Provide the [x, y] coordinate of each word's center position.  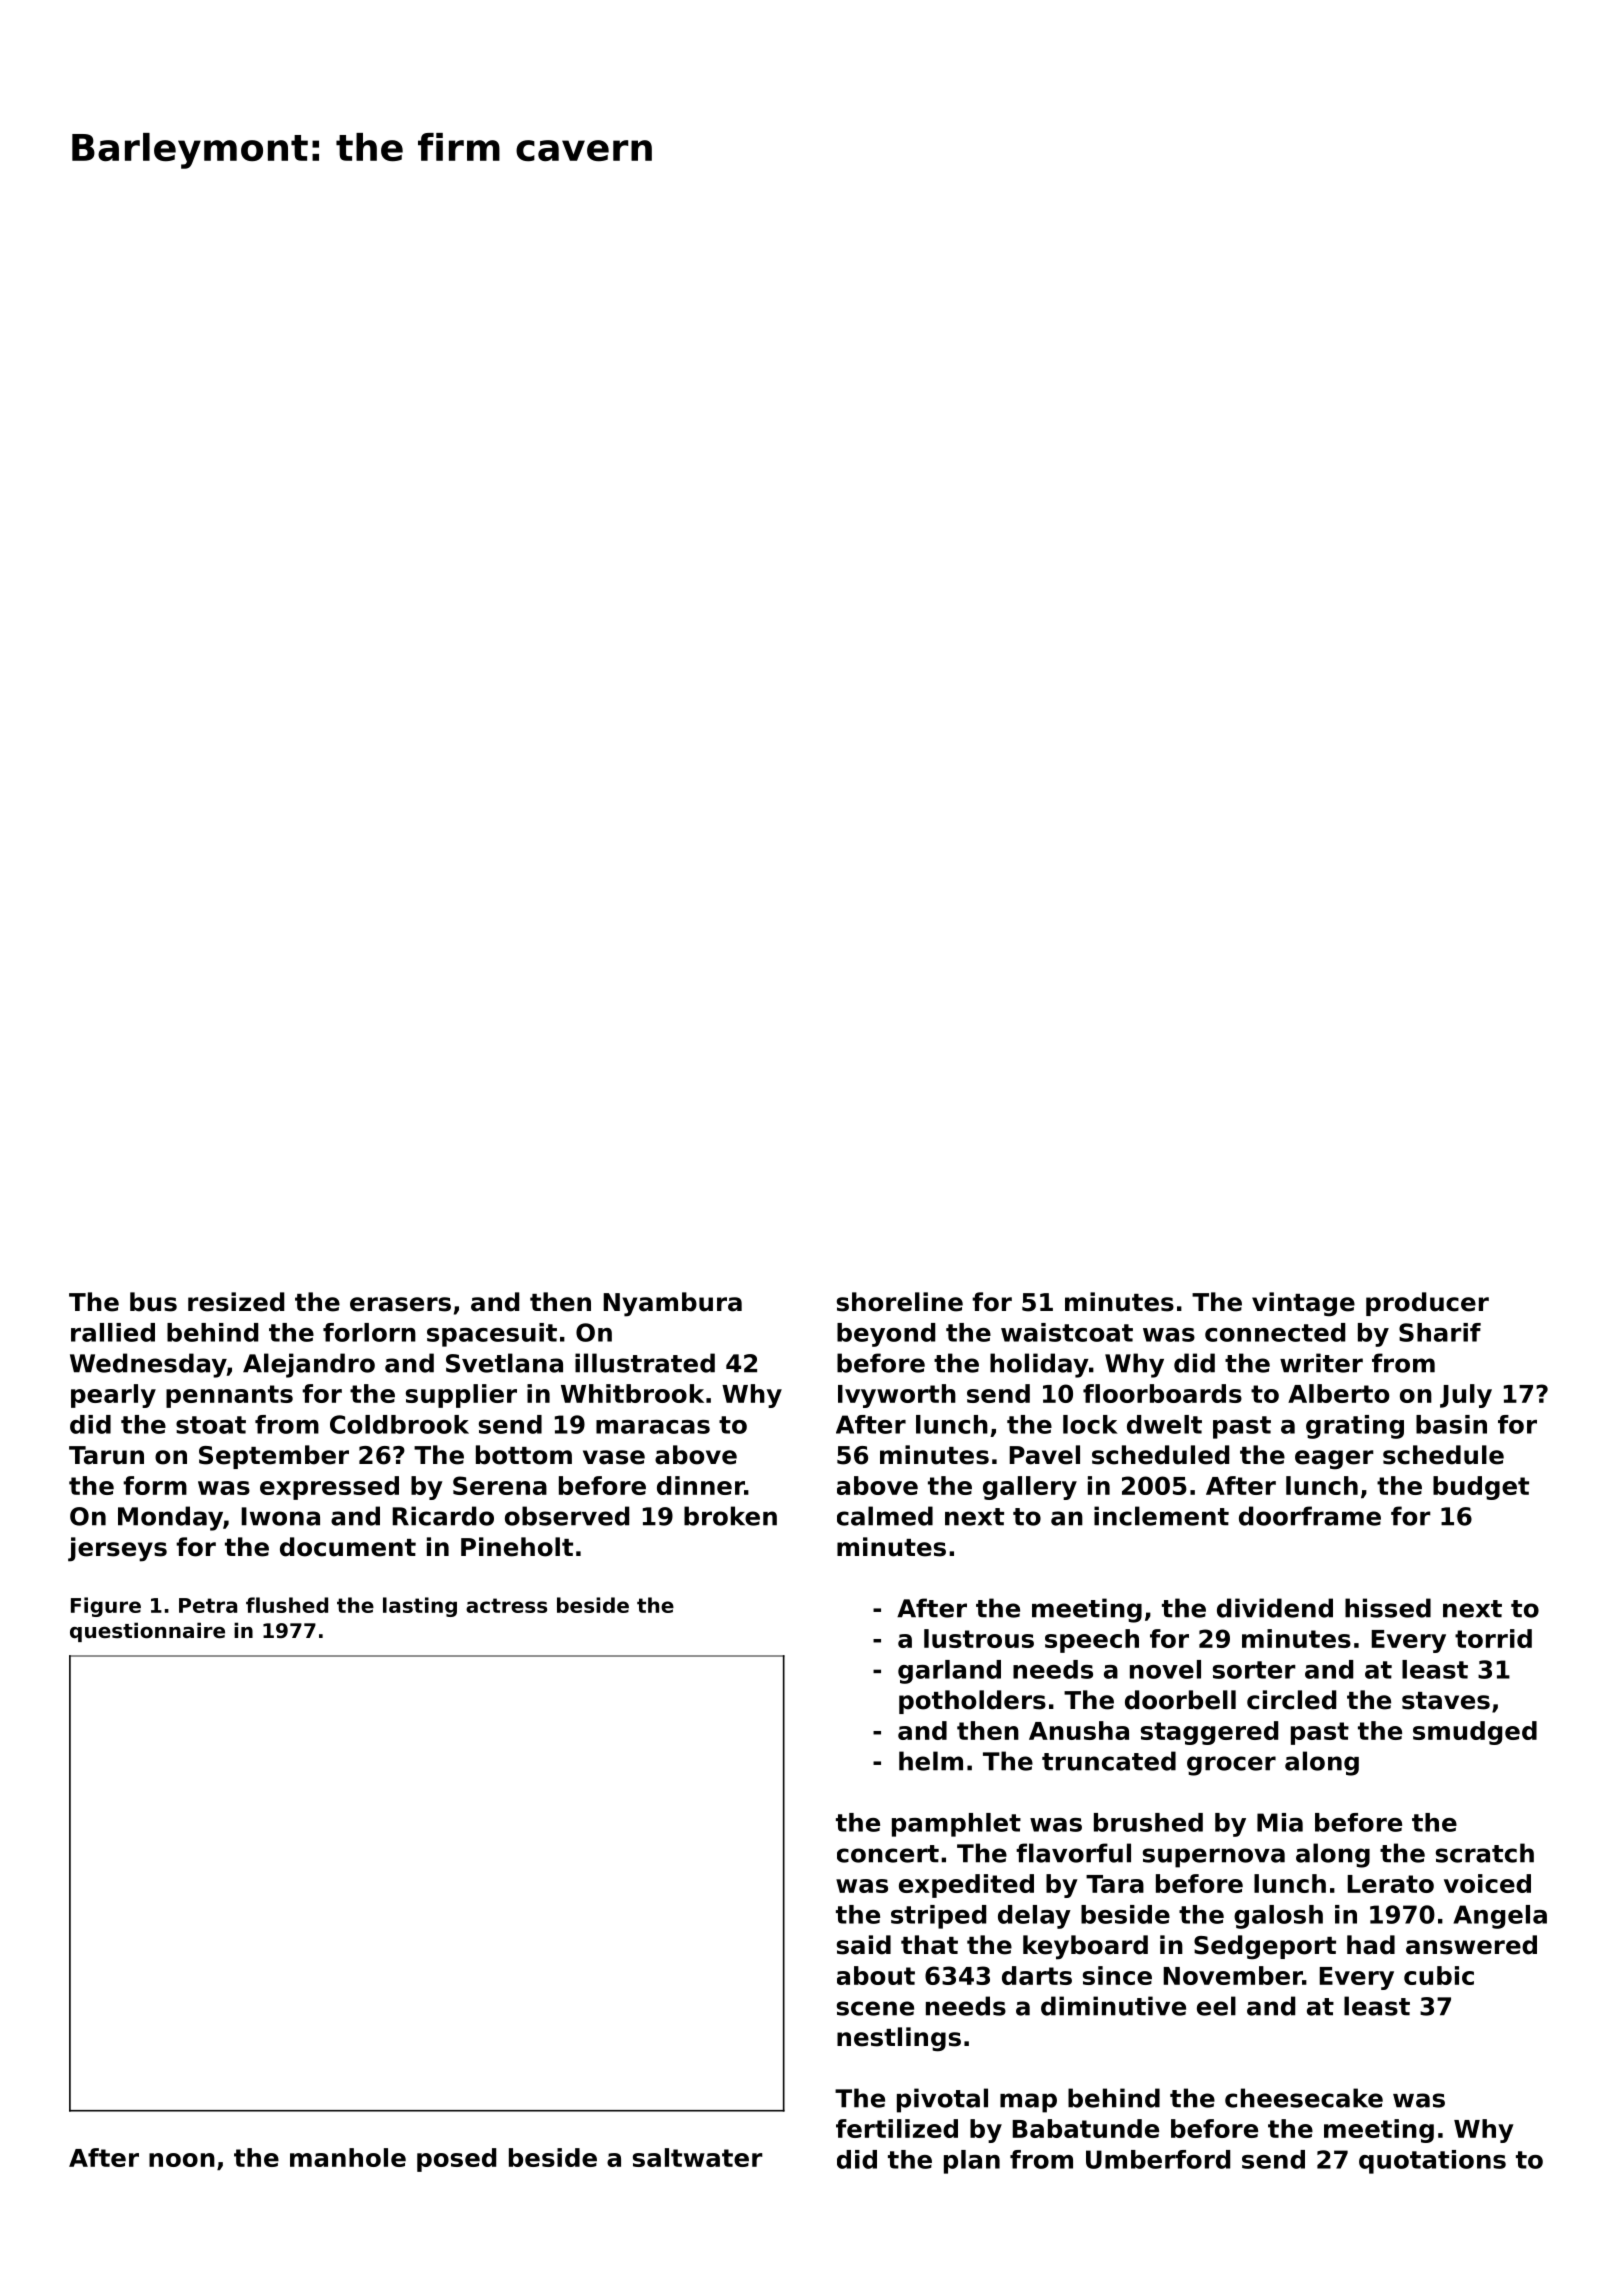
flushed [287, 1605]
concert [888, 1854]
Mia [1280, 1822]
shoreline [900, 1302]
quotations [1432, 2162]
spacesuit [492, 1335]
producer [1427, 1304]
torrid [1493, 1638]
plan [972, 2162]
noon [182, 2160]
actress [506, 1605]
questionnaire [147, 1632]
